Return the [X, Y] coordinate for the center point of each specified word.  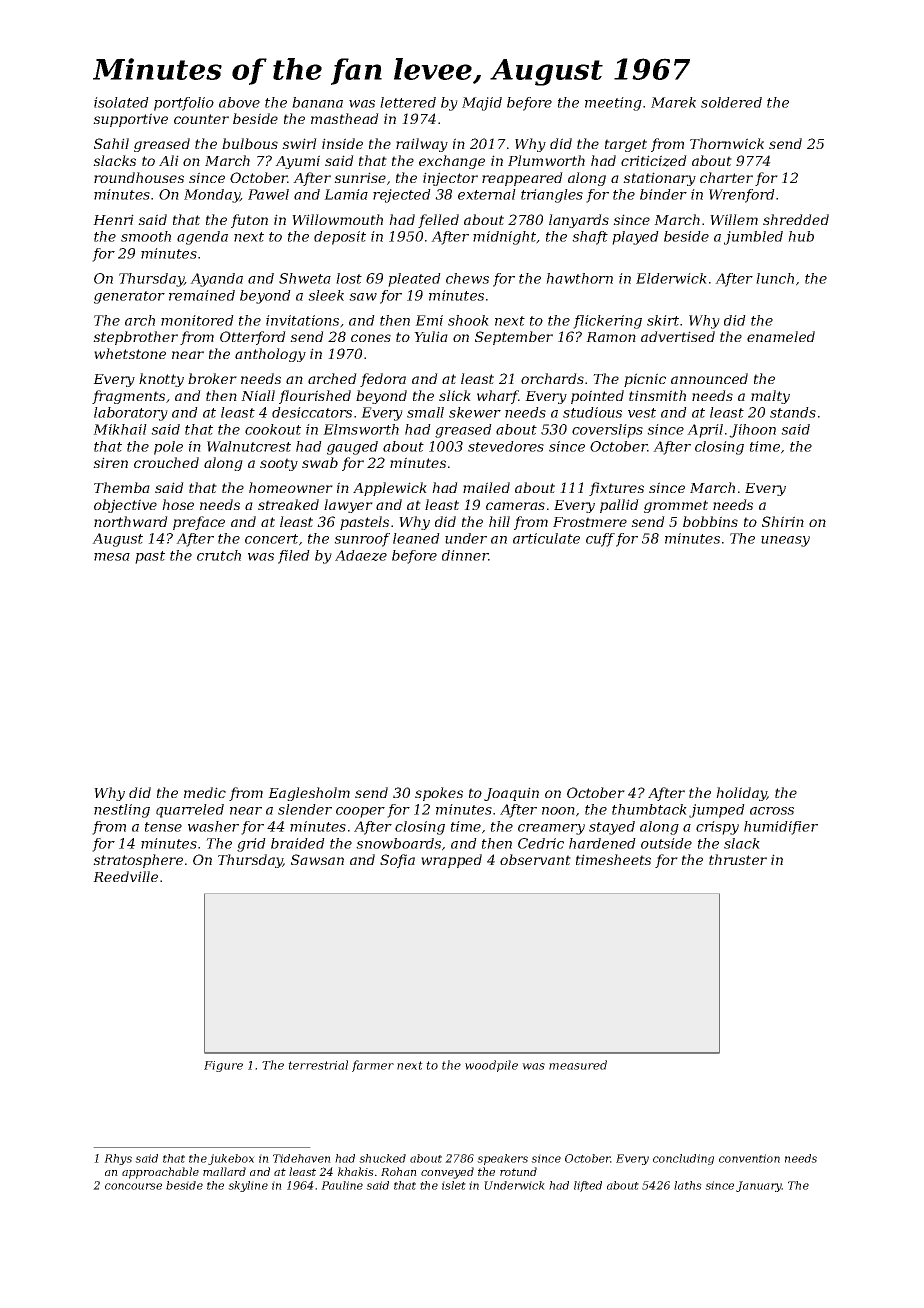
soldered [731, 102]
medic [205, 792]
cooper [360, 812]
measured [578, 1065]
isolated [121, 102]
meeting [613, 104]
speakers [502, 1159]
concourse [133, 1186]
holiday [741, 794]
